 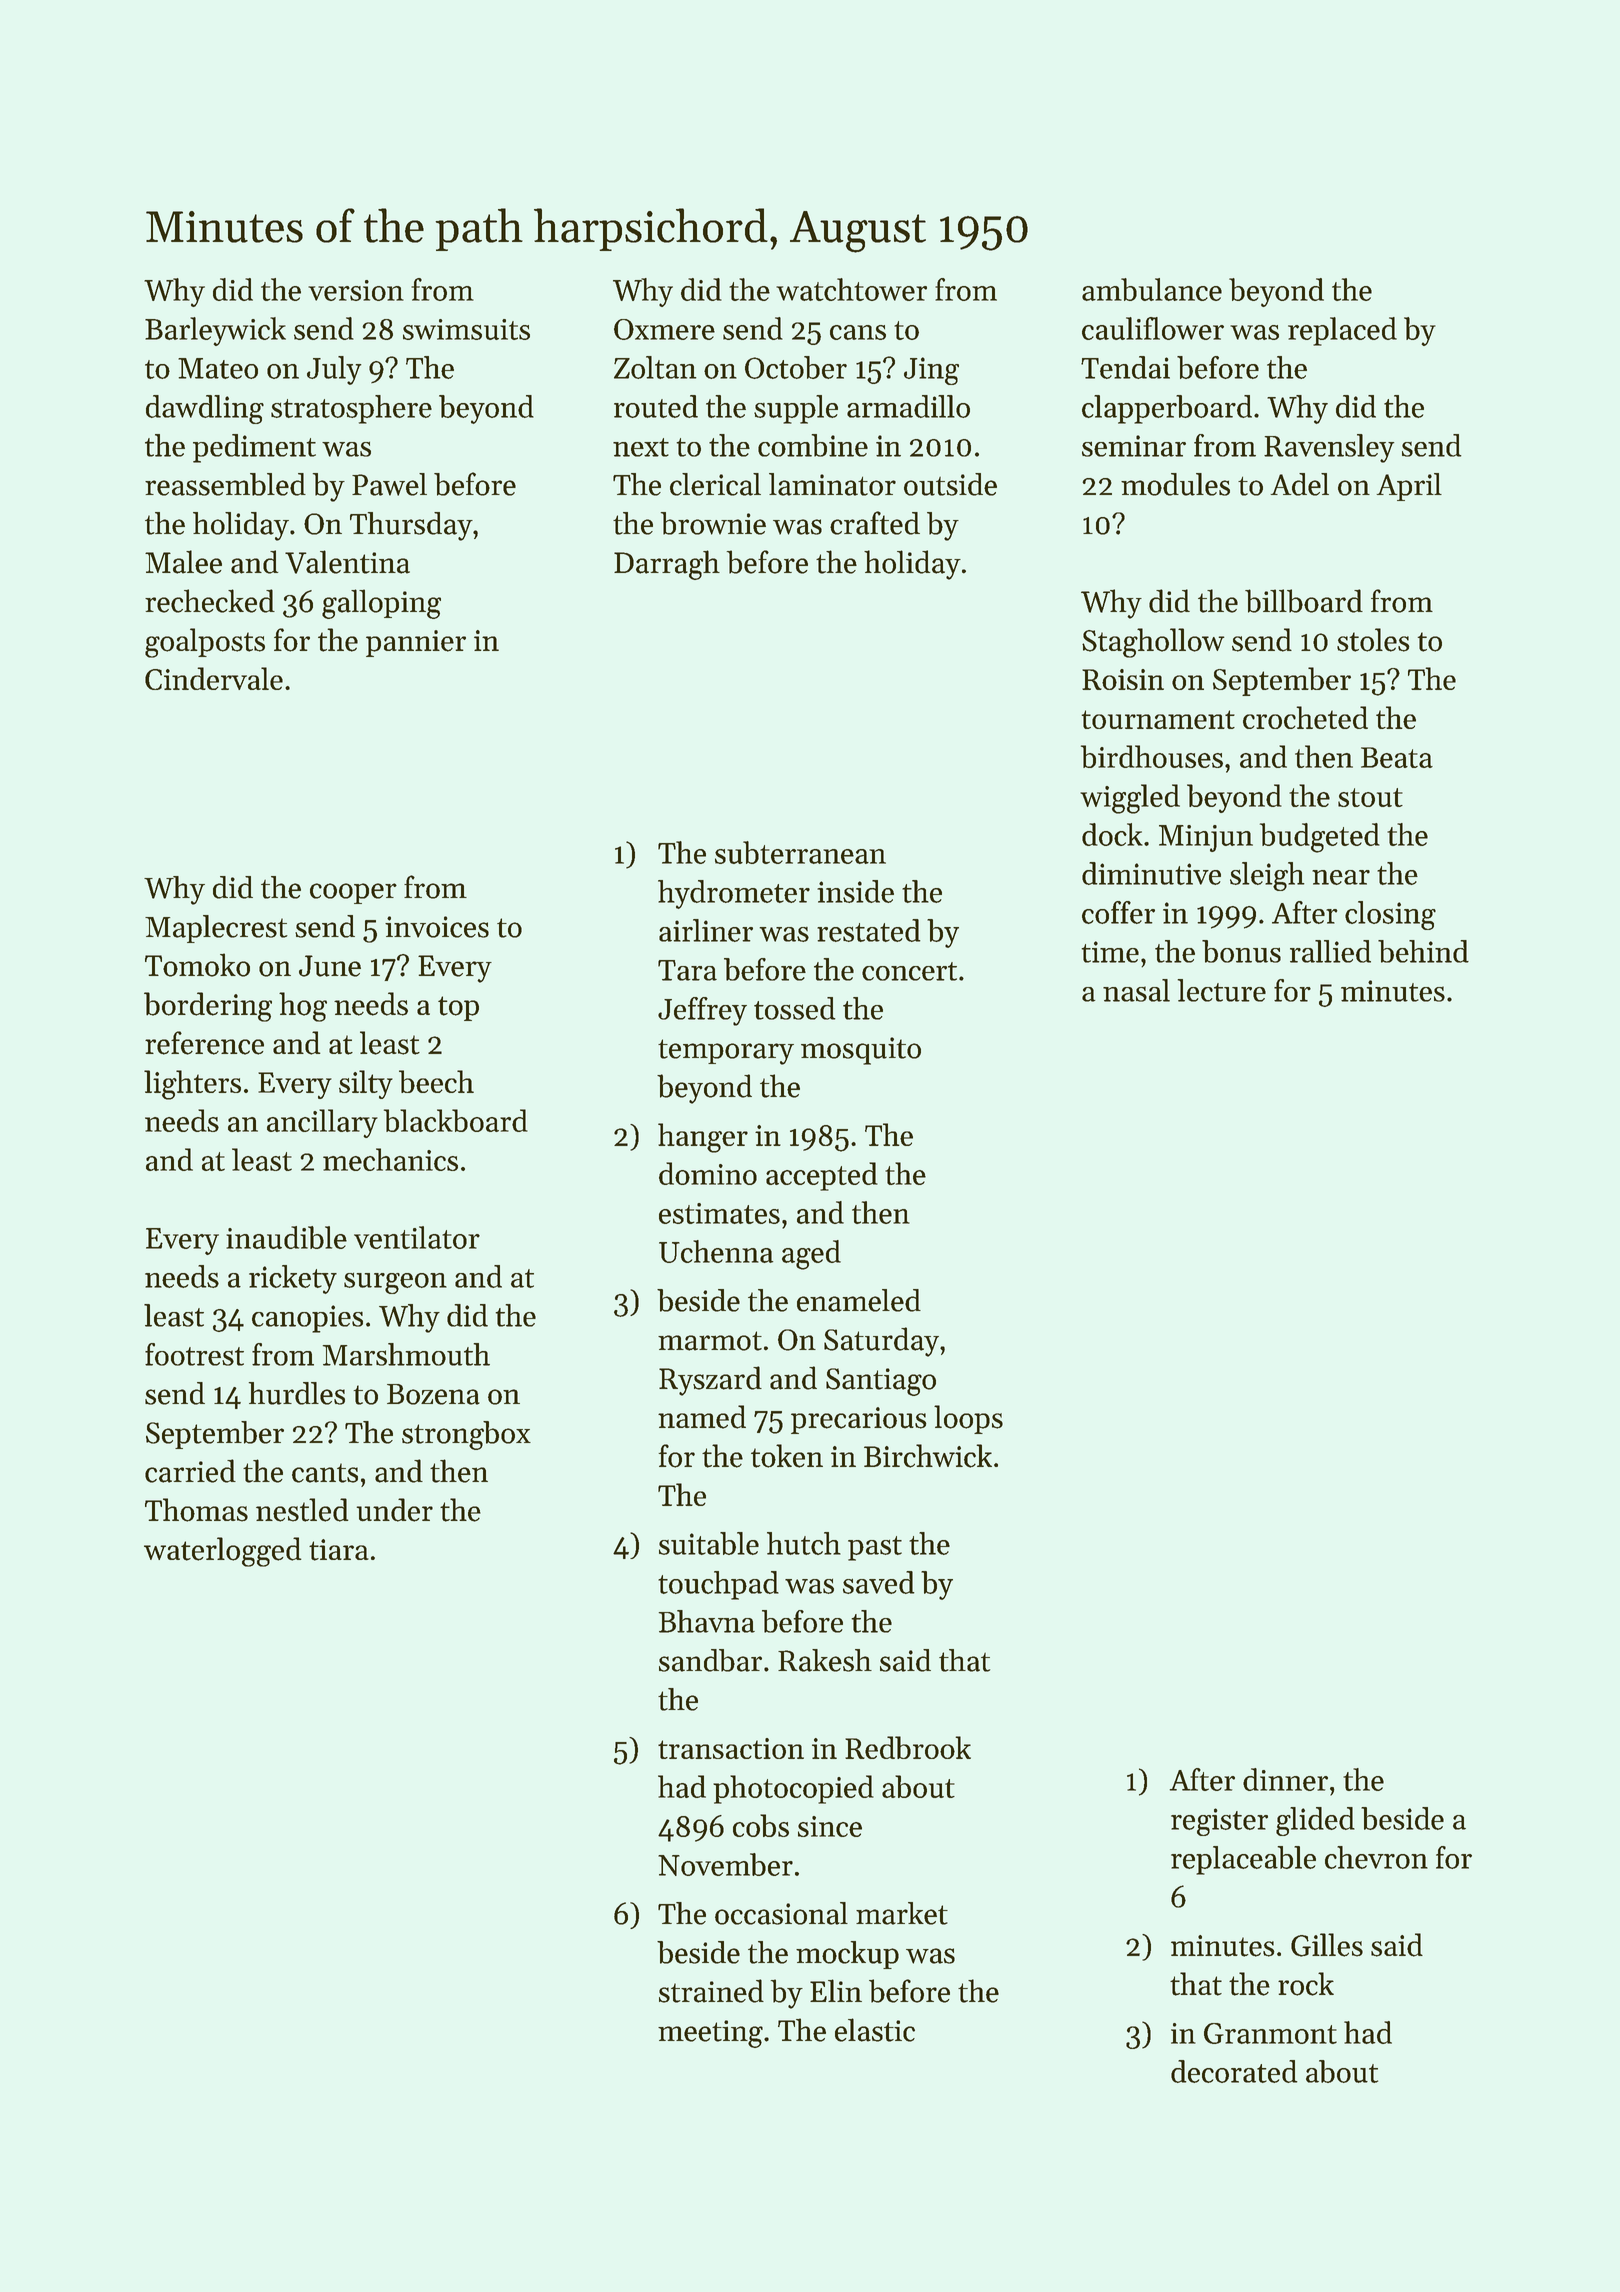 I want to click on replaced, so click(x=1342, y=331).
